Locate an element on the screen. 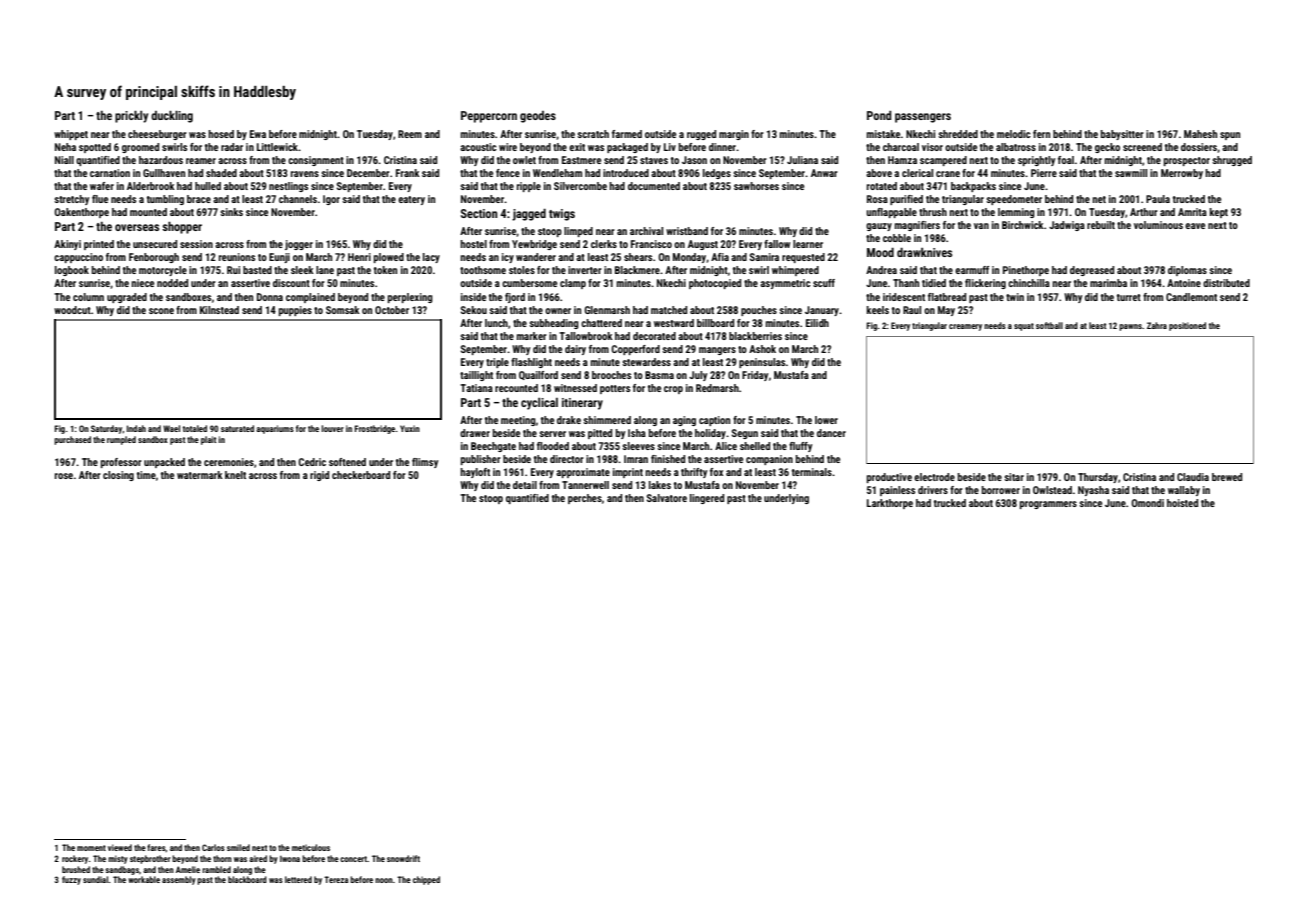  lettered is located at coordinates (298, 879).
